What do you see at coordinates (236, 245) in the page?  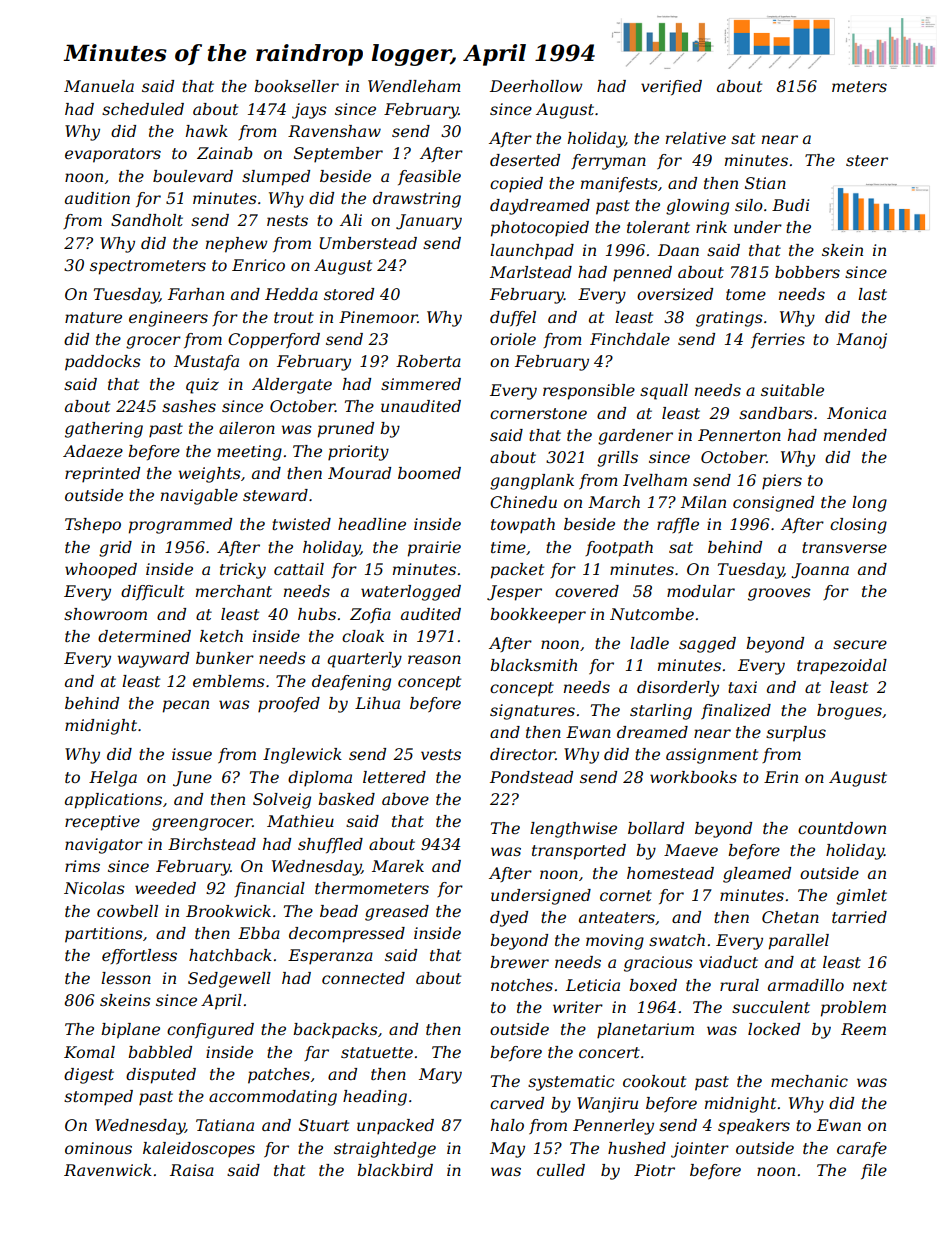 I see `nephew` at bounding box center [236, 245].
